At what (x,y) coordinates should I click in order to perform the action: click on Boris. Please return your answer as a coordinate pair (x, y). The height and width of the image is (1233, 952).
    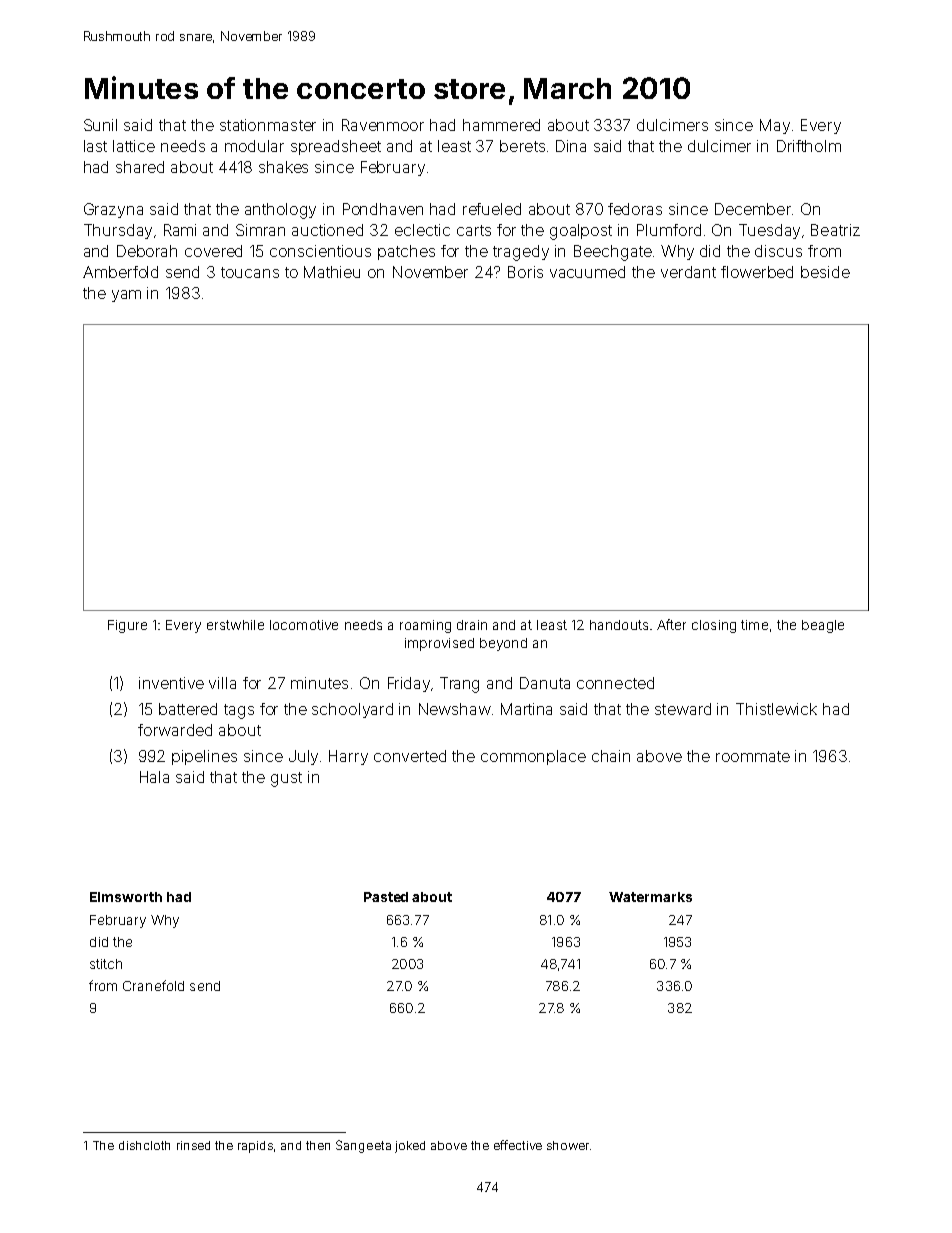
    Looking at the image, I should click on (525, 272).
